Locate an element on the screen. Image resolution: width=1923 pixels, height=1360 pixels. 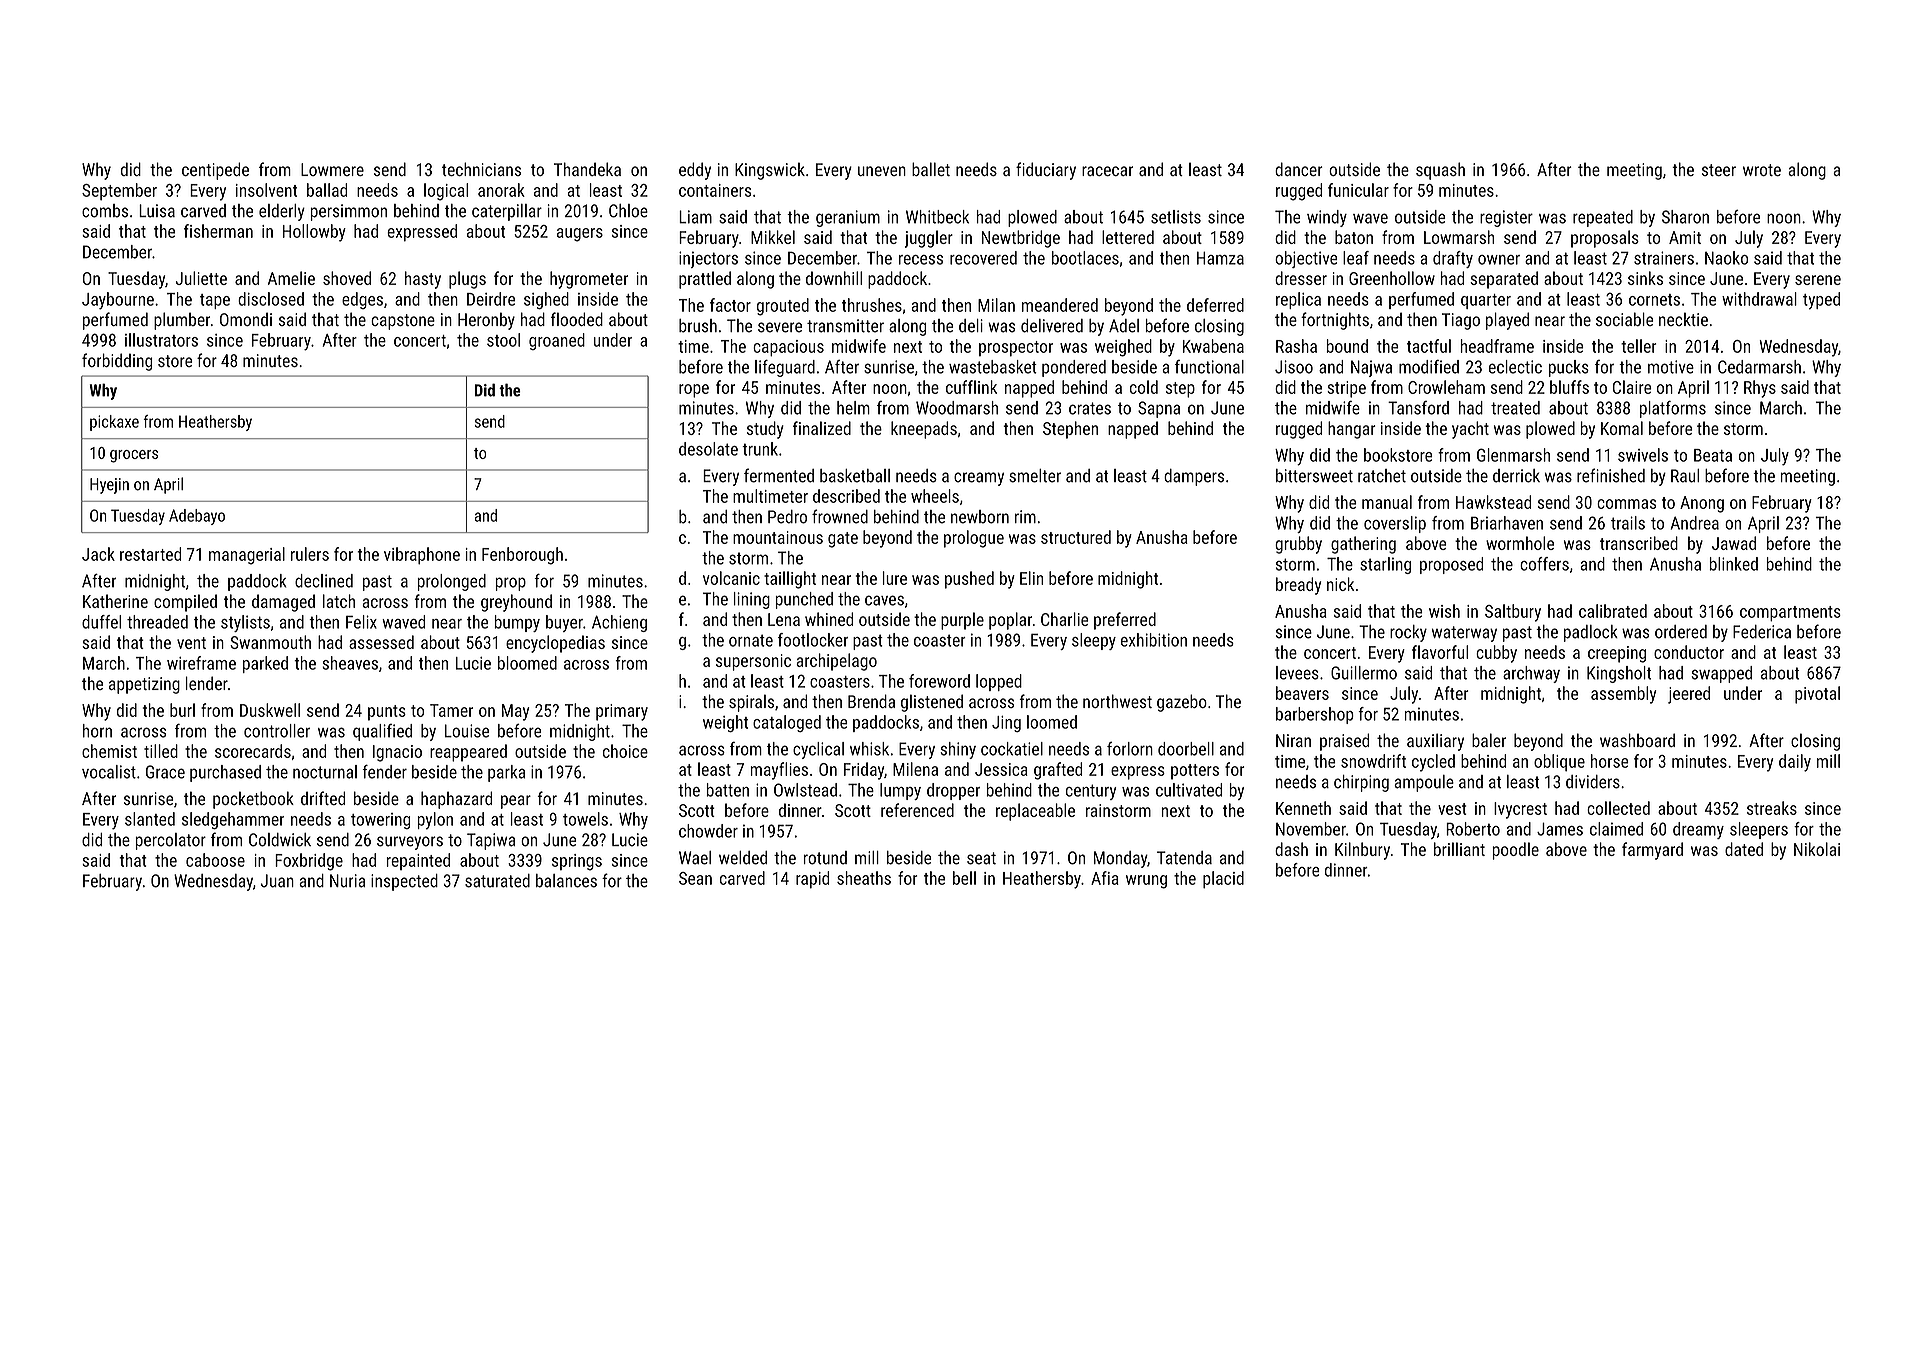
slanted is located at coordinates (150, 819).
